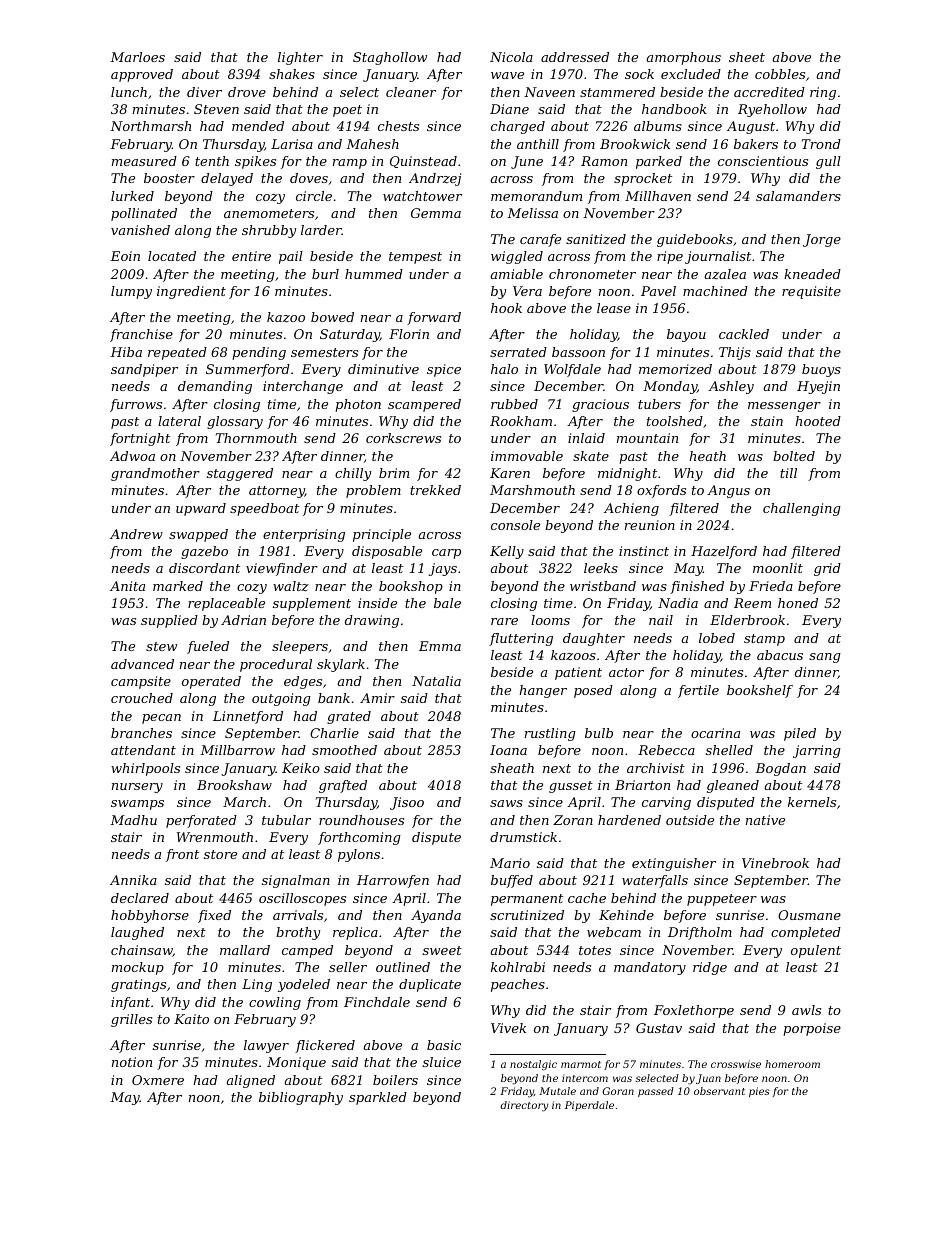 The width and height of the screenshot is (952, 1233). I want to click on pecan, so click(161, 719).
